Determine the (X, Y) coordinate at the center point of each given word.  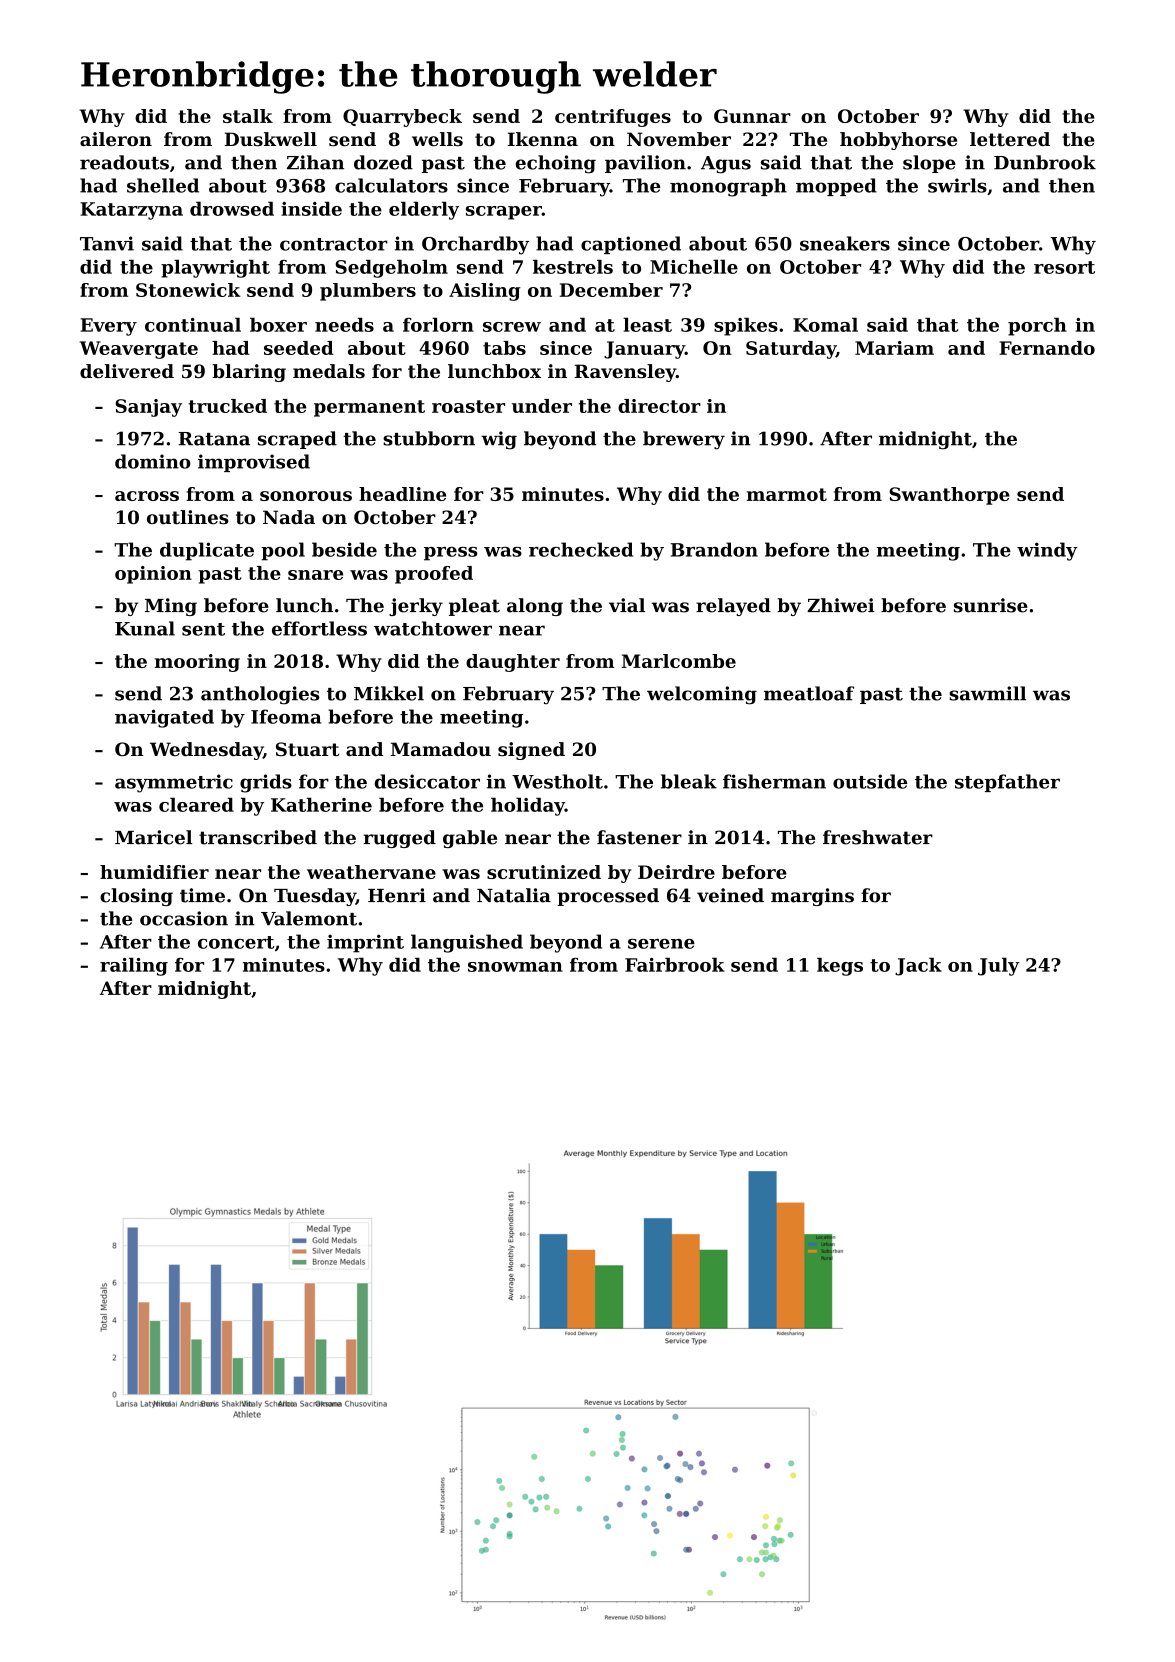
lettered (1010, 139)
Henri (397, 895)
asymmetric (174, 783)
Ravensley (625, 373)
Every (108, 327)
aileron (116, 139)
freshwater (878, 837)
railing (134, 966)
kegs (840, 966)
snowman (515, 967)
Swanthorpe (949, 496)
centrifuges (613, 118)
